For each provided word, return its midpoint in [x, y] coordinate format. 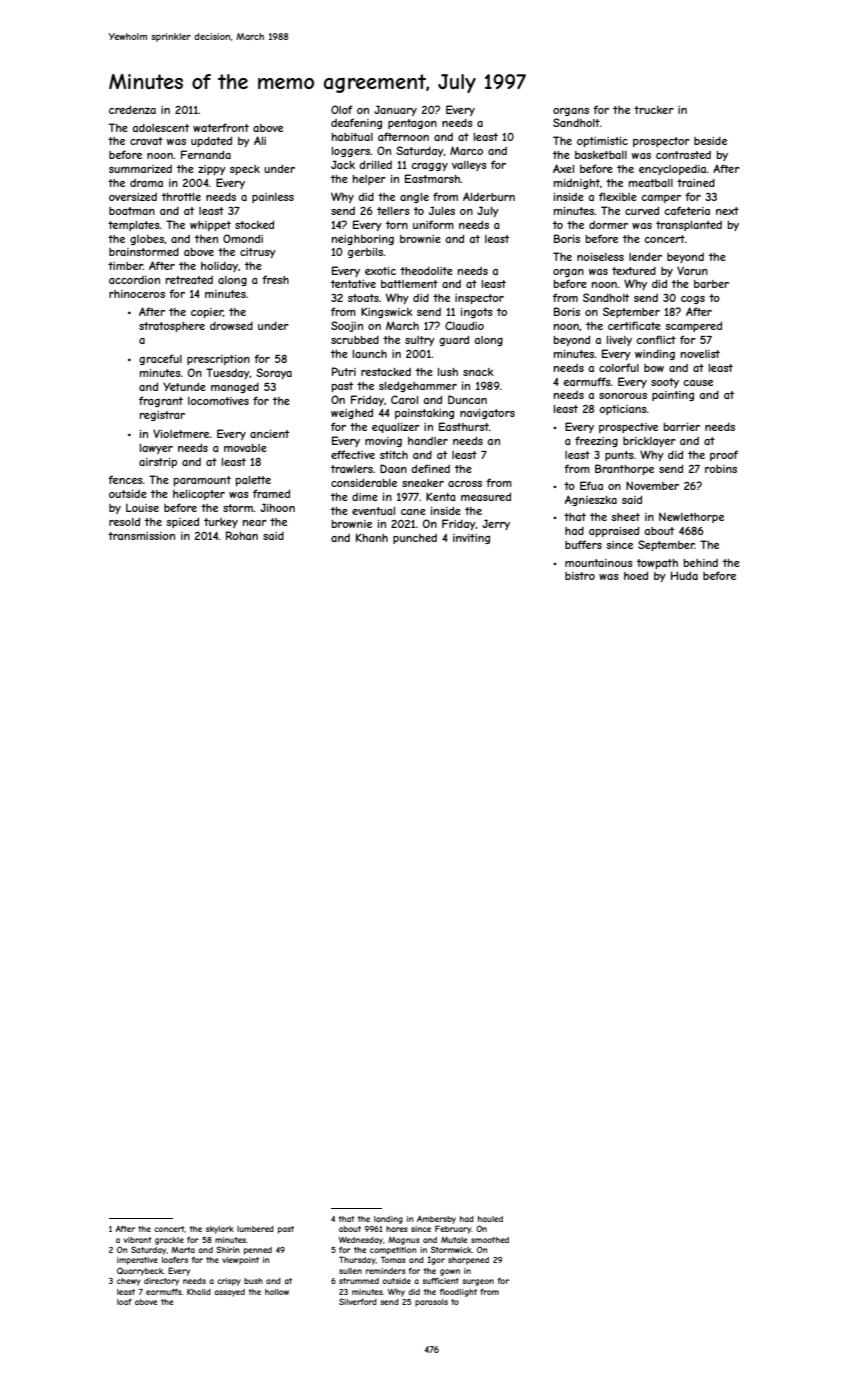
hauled [490, 1219]
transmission [141, 536]
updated [211, 141]
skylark [220, 1230]
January [395, 110]
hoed [636, 575]
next [727, 211]
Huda [684, 575]
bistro [580, 576]
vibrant [138, 1240]
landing [388, 1220]
